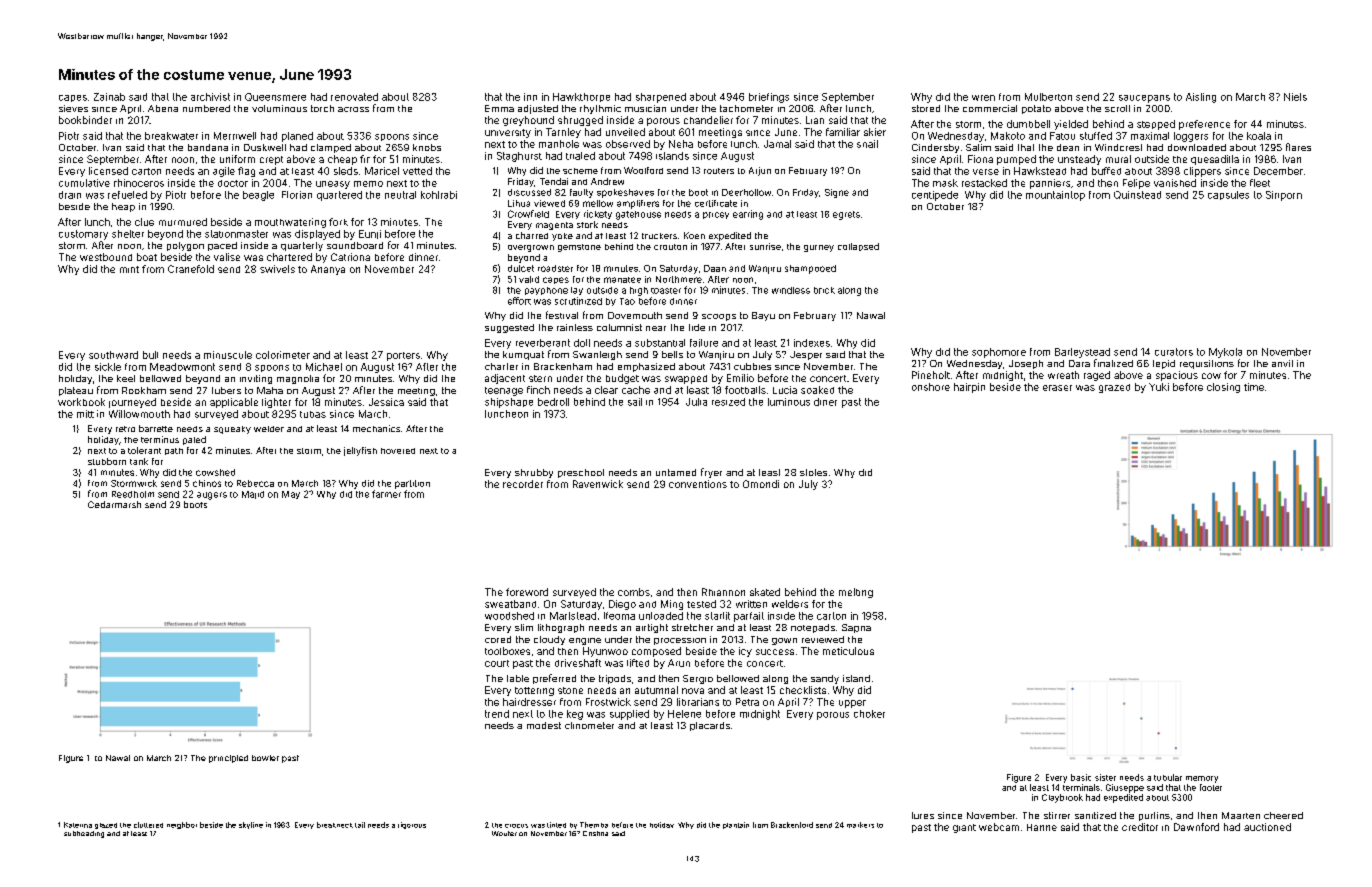 The height and width of the screenshot is (887, 1372). I want to click on bowler, so click(265, 758).
